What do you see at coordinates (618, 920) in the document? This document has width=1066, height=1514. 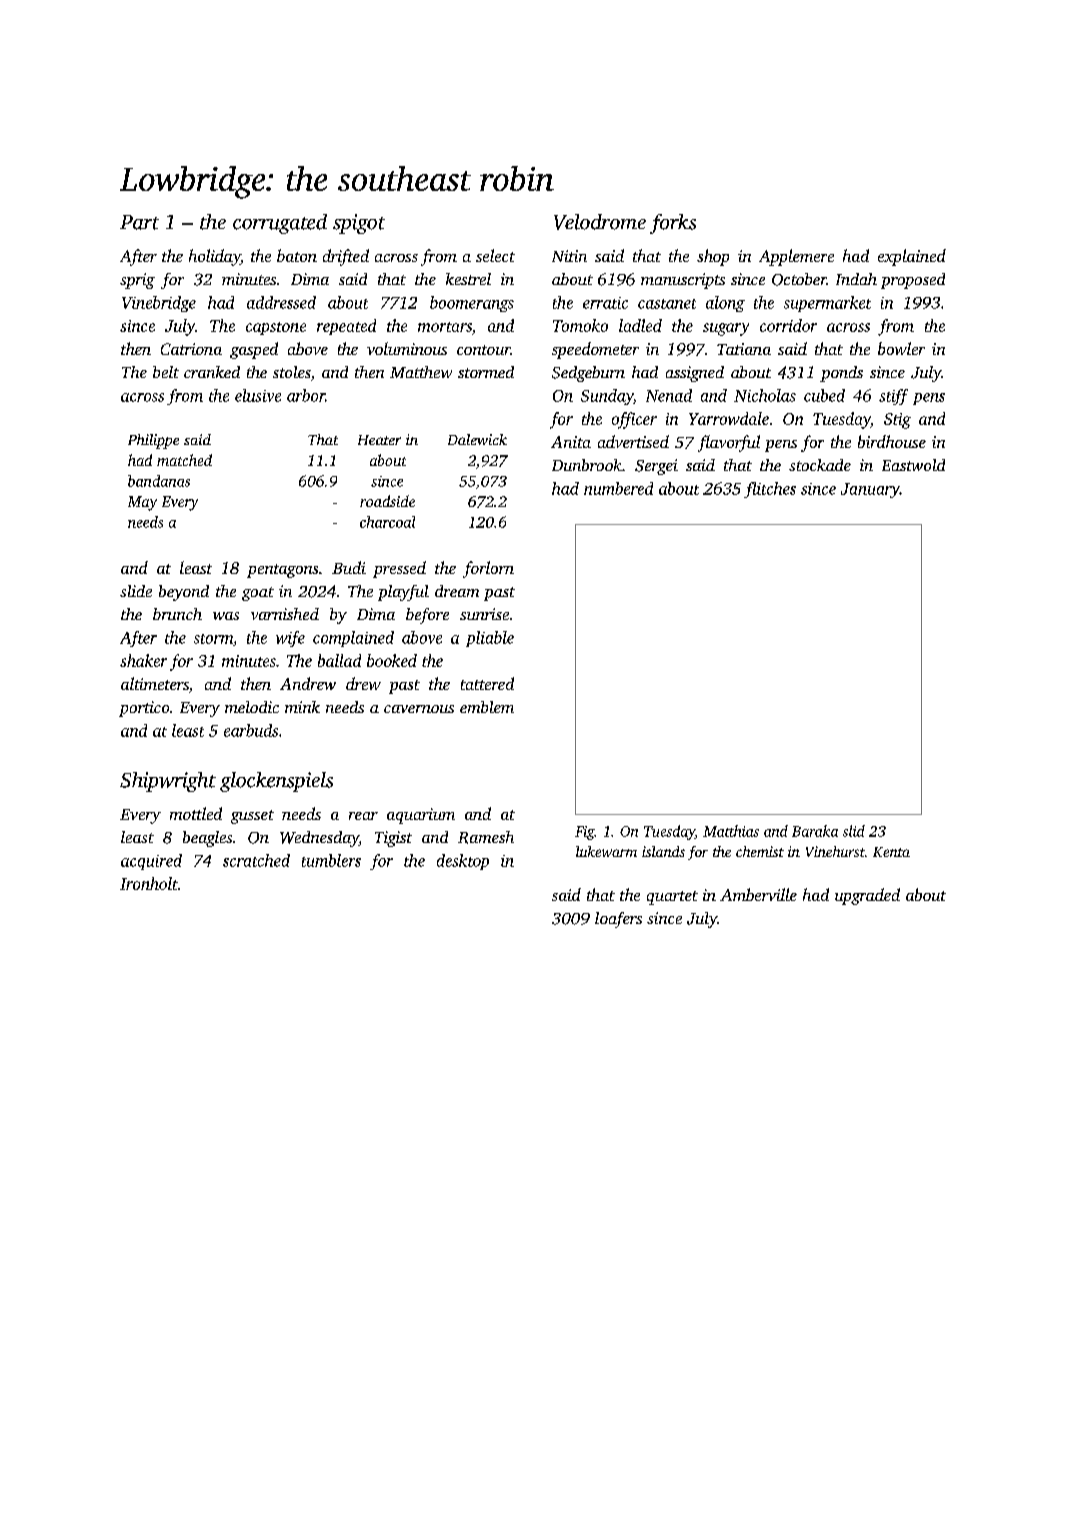 I see `loafers` at bounding box center [618, 920].
